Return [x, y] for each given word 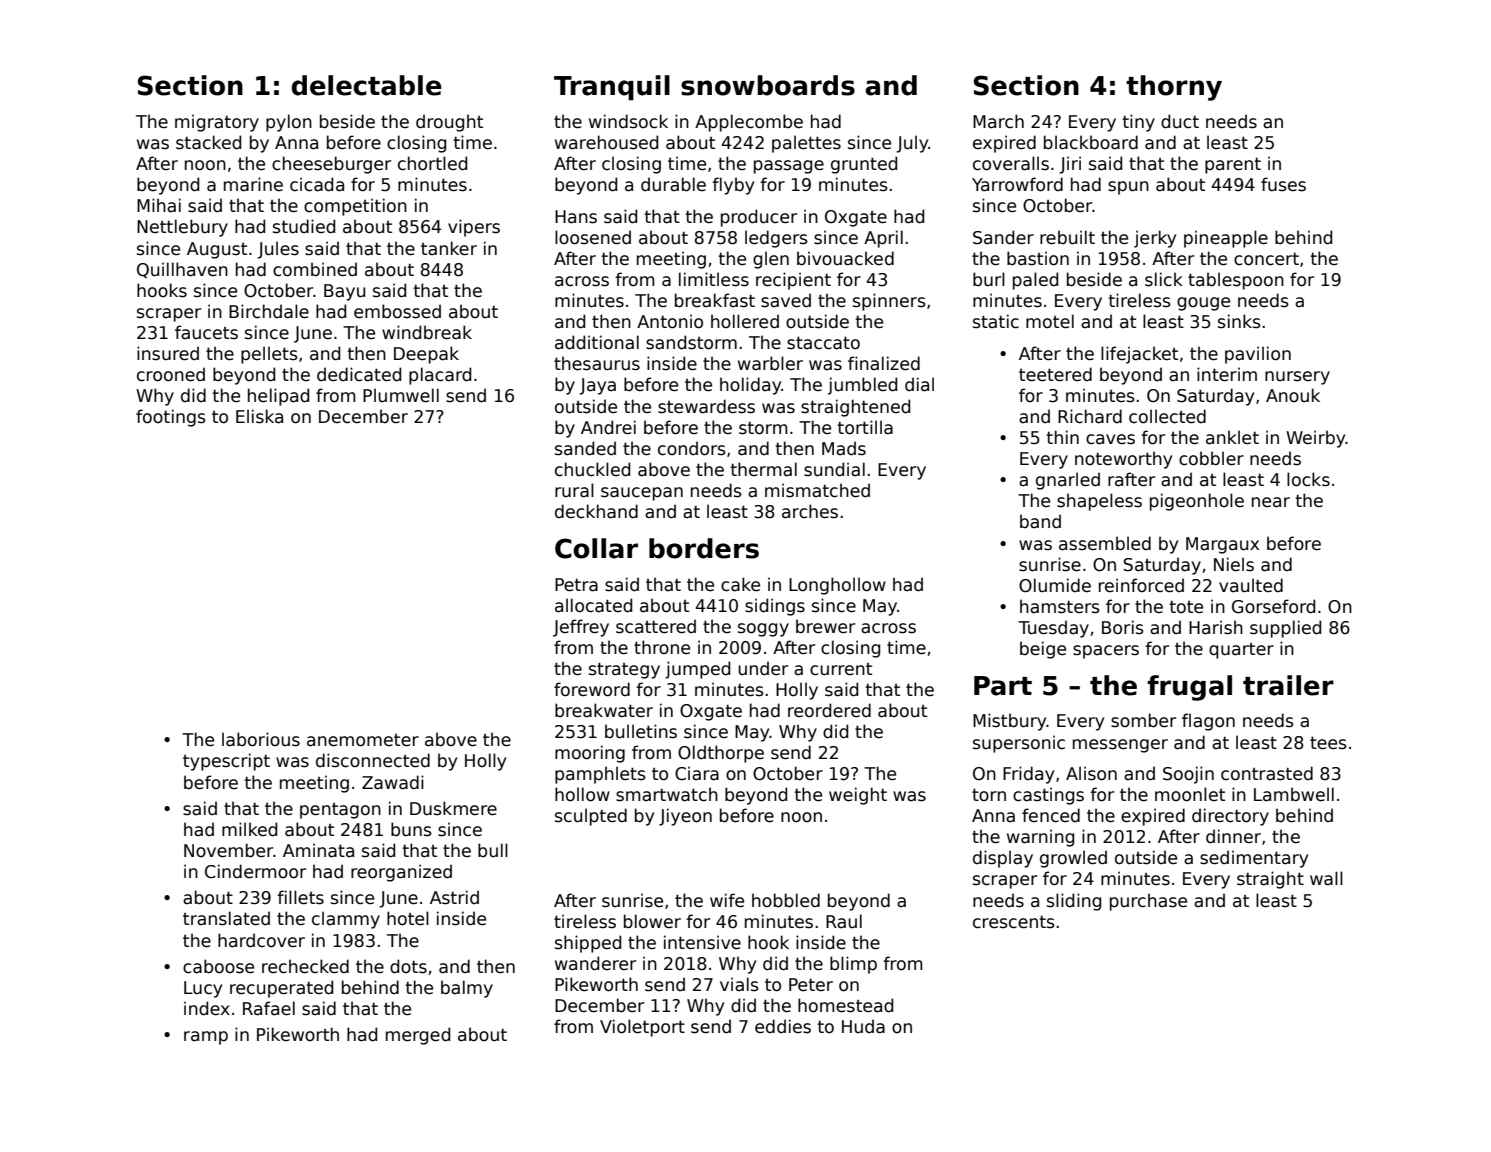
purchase [1148, 902]
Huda [863, 1026]
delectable [366, 85]
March [998, 121]
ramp [206, 1038]
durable [673, 184]
